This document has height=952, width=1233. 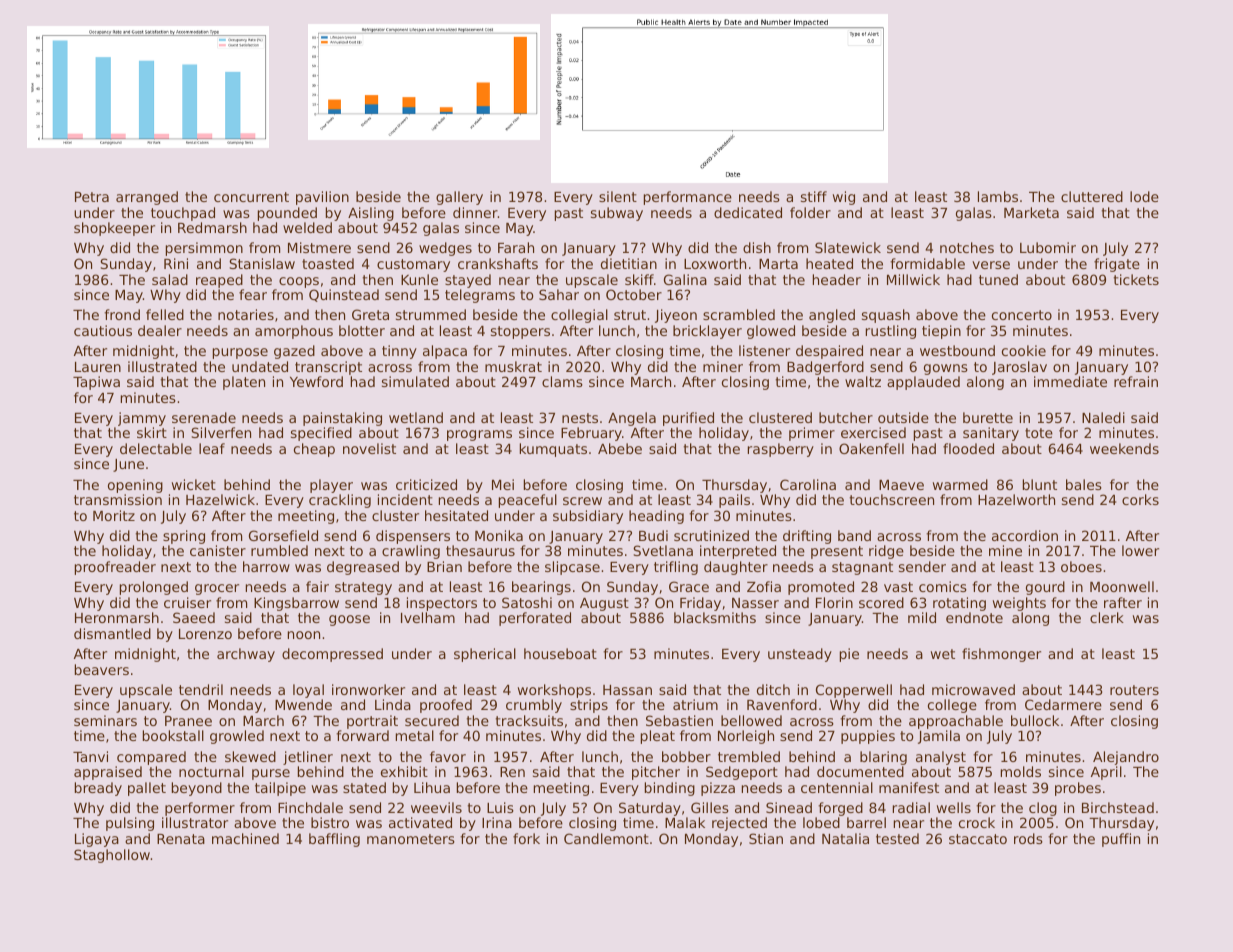 What do you see at coordinates (998, 196) in the document?
I see `lambs` at bounding box center [998, 196].
